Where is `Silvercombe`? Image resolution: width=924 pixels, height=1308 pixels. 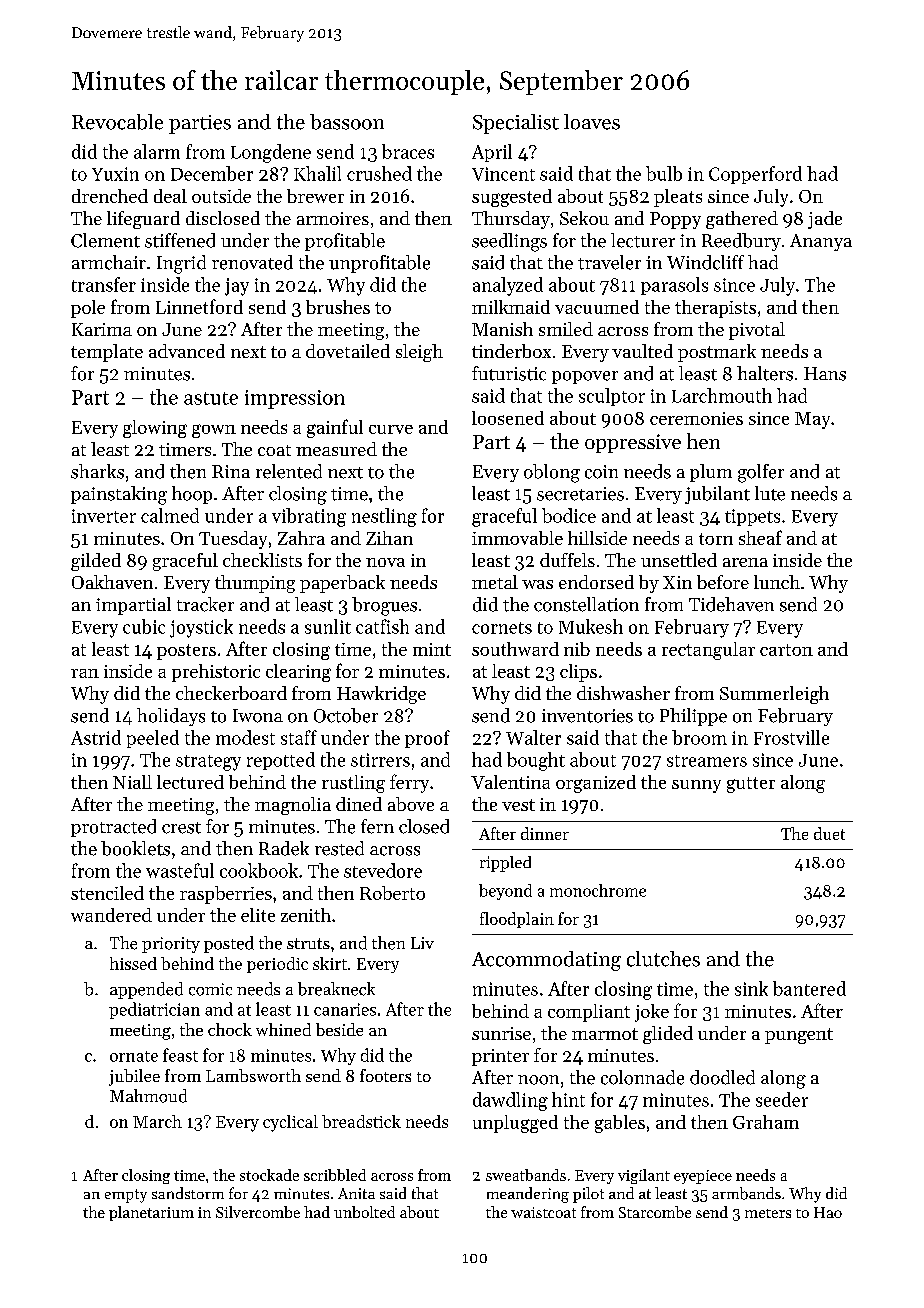 Silvercombe is located at coordinates (258, 1212).
